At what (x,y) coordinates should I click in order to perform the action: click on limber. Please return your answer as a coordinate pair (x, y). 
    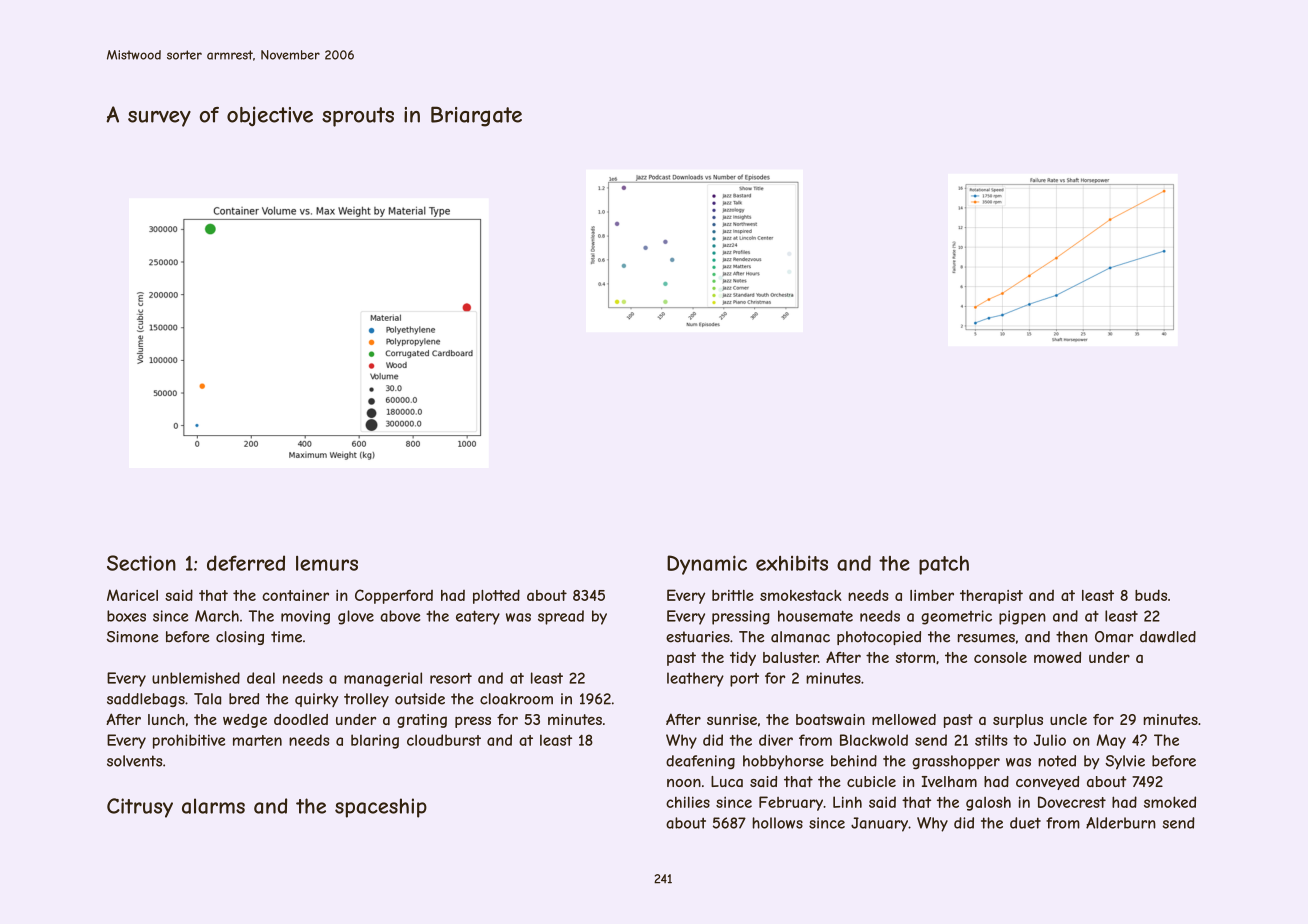
    Looking at the image, I should click on (932, 595).
